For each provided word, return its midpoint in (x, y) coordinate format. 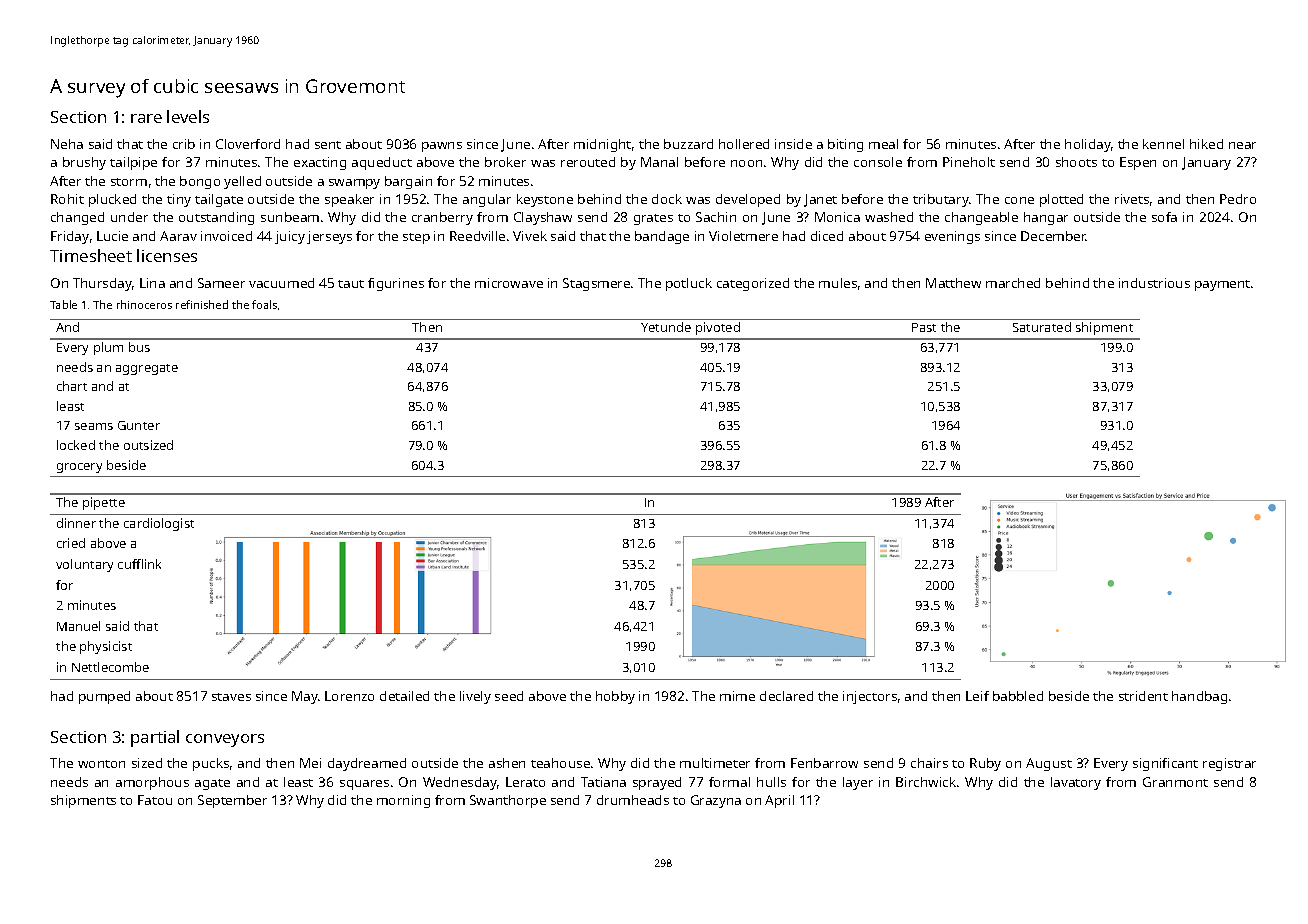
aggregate (147, 369)
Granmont (1175, 782)
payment (1222, 285)
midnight (602, 145)
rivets (1132, 199)
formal (729, 782)
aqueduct (382, 163)
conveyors (225, 740)
